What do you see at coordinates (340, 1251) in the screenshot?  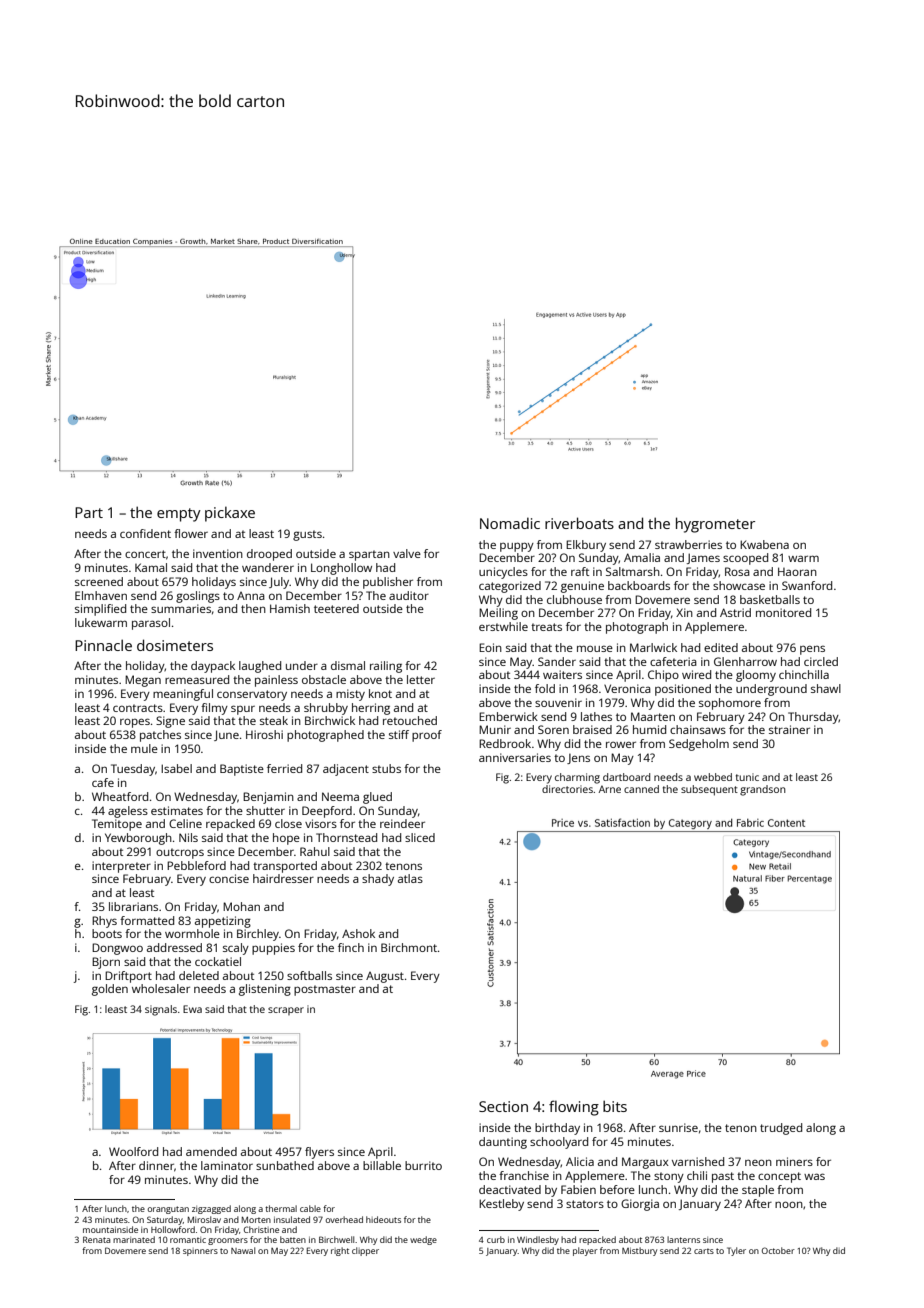 I see `right` at bounding box center [340, 1251].
